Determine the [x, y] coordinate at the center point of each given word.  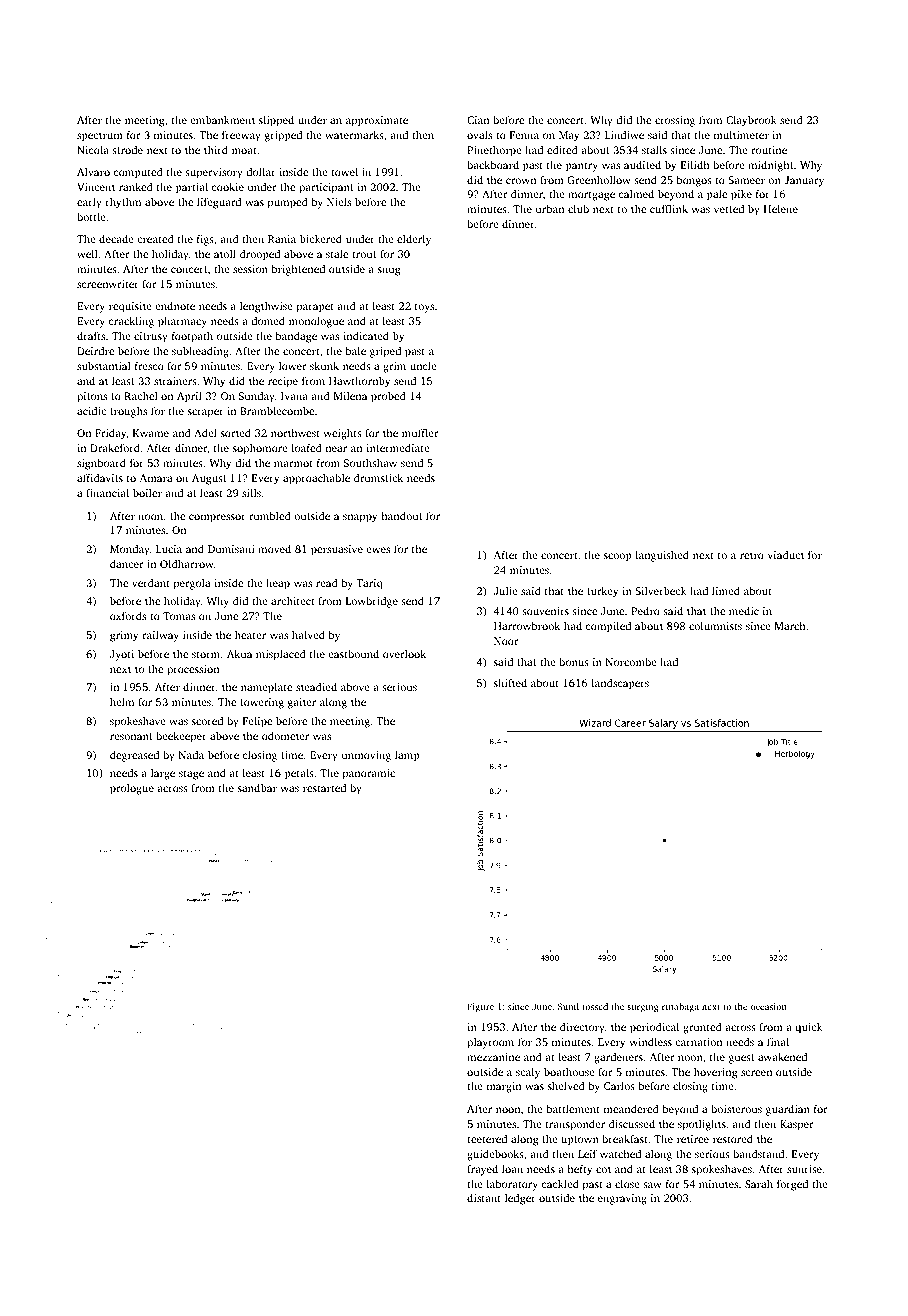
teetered [487, 1139]
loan [512, 1168]
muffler [420, 432]
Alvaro [93, 172]
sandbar [257, 788]
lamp [407, 756]
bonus [574, 661]
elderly [414, 240]
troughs [128, 412]
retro [752, 555]
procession [193, 670]
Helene [781, 209]
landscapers [620, 684]
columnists [715, 626]
